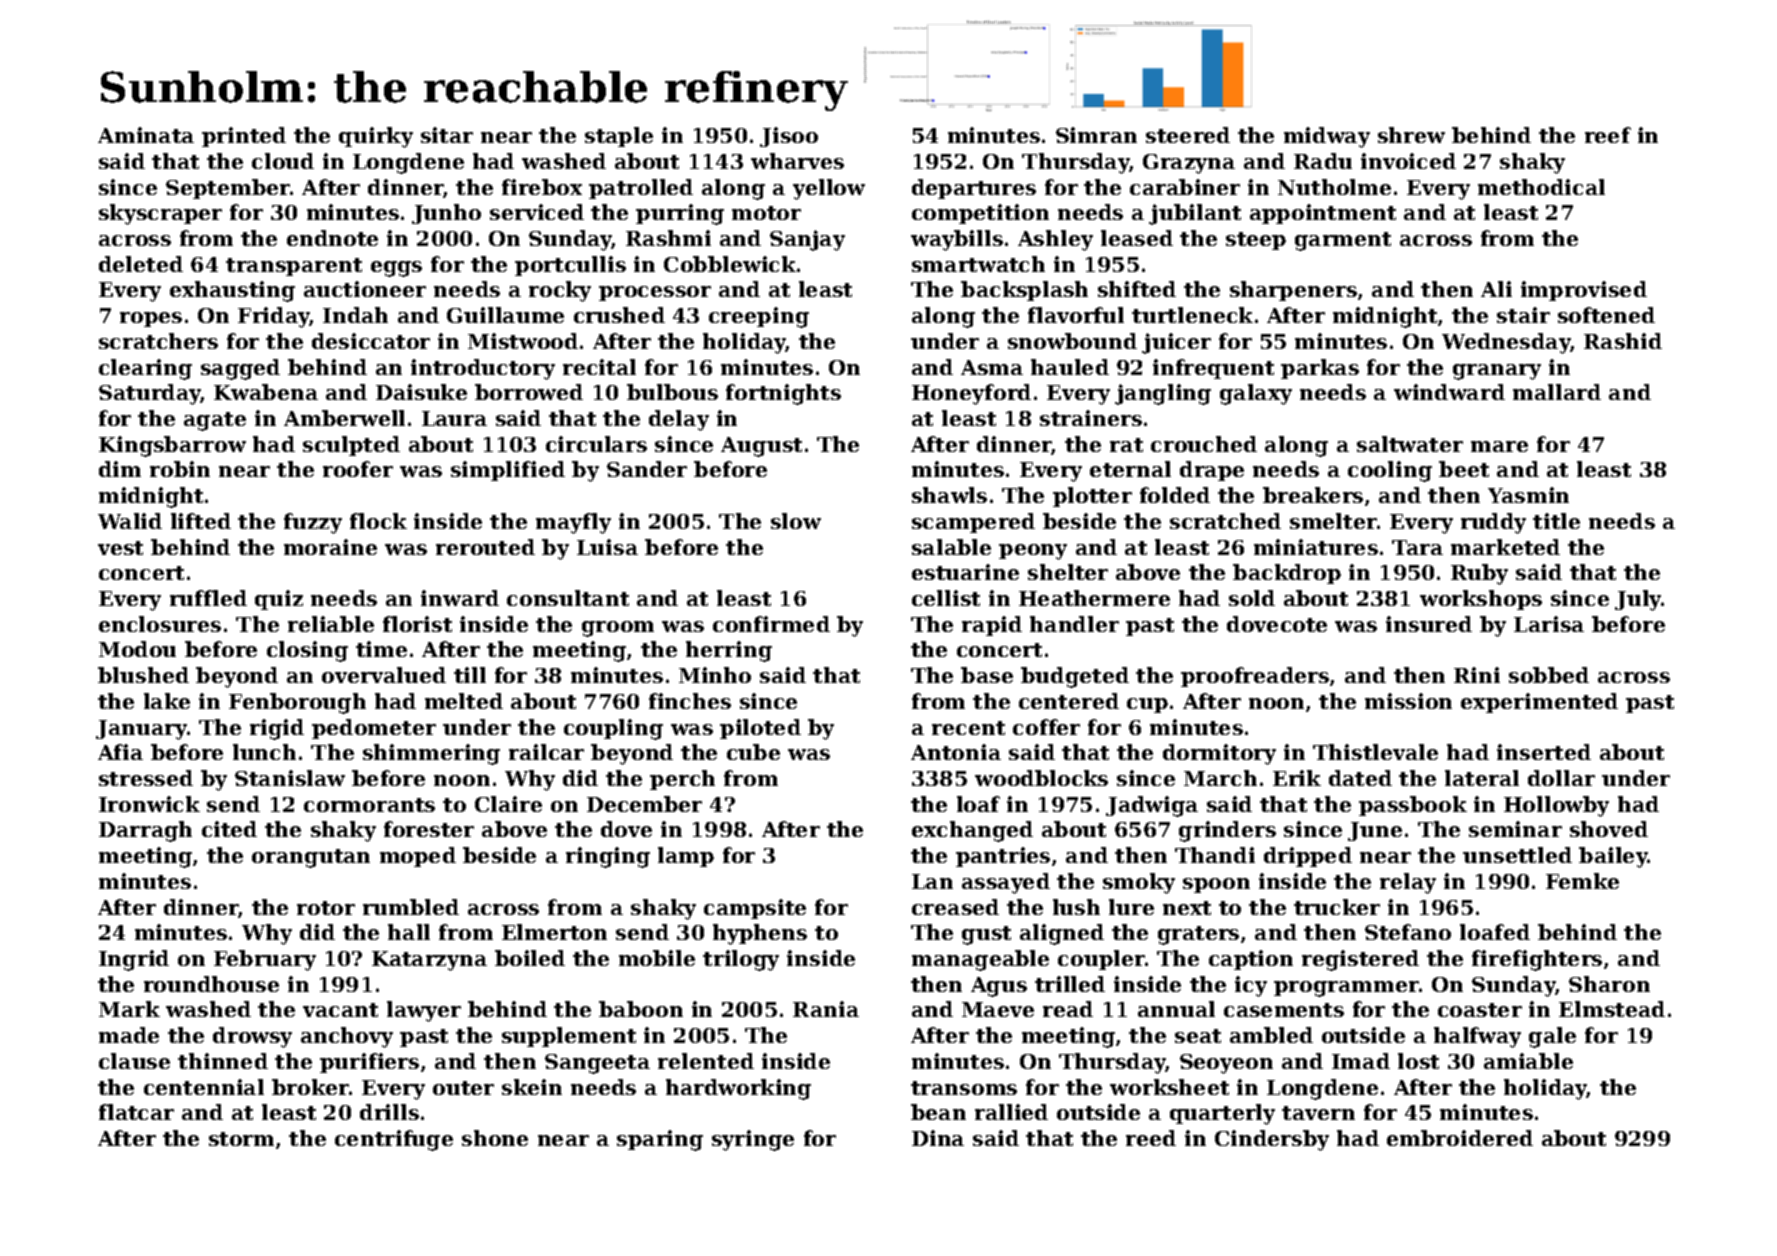 The width and height of the page is (1777, 1256). What do you see at coordinates (137, 649) in the page?
I see `Modou` at bounding box center [137, 649].
